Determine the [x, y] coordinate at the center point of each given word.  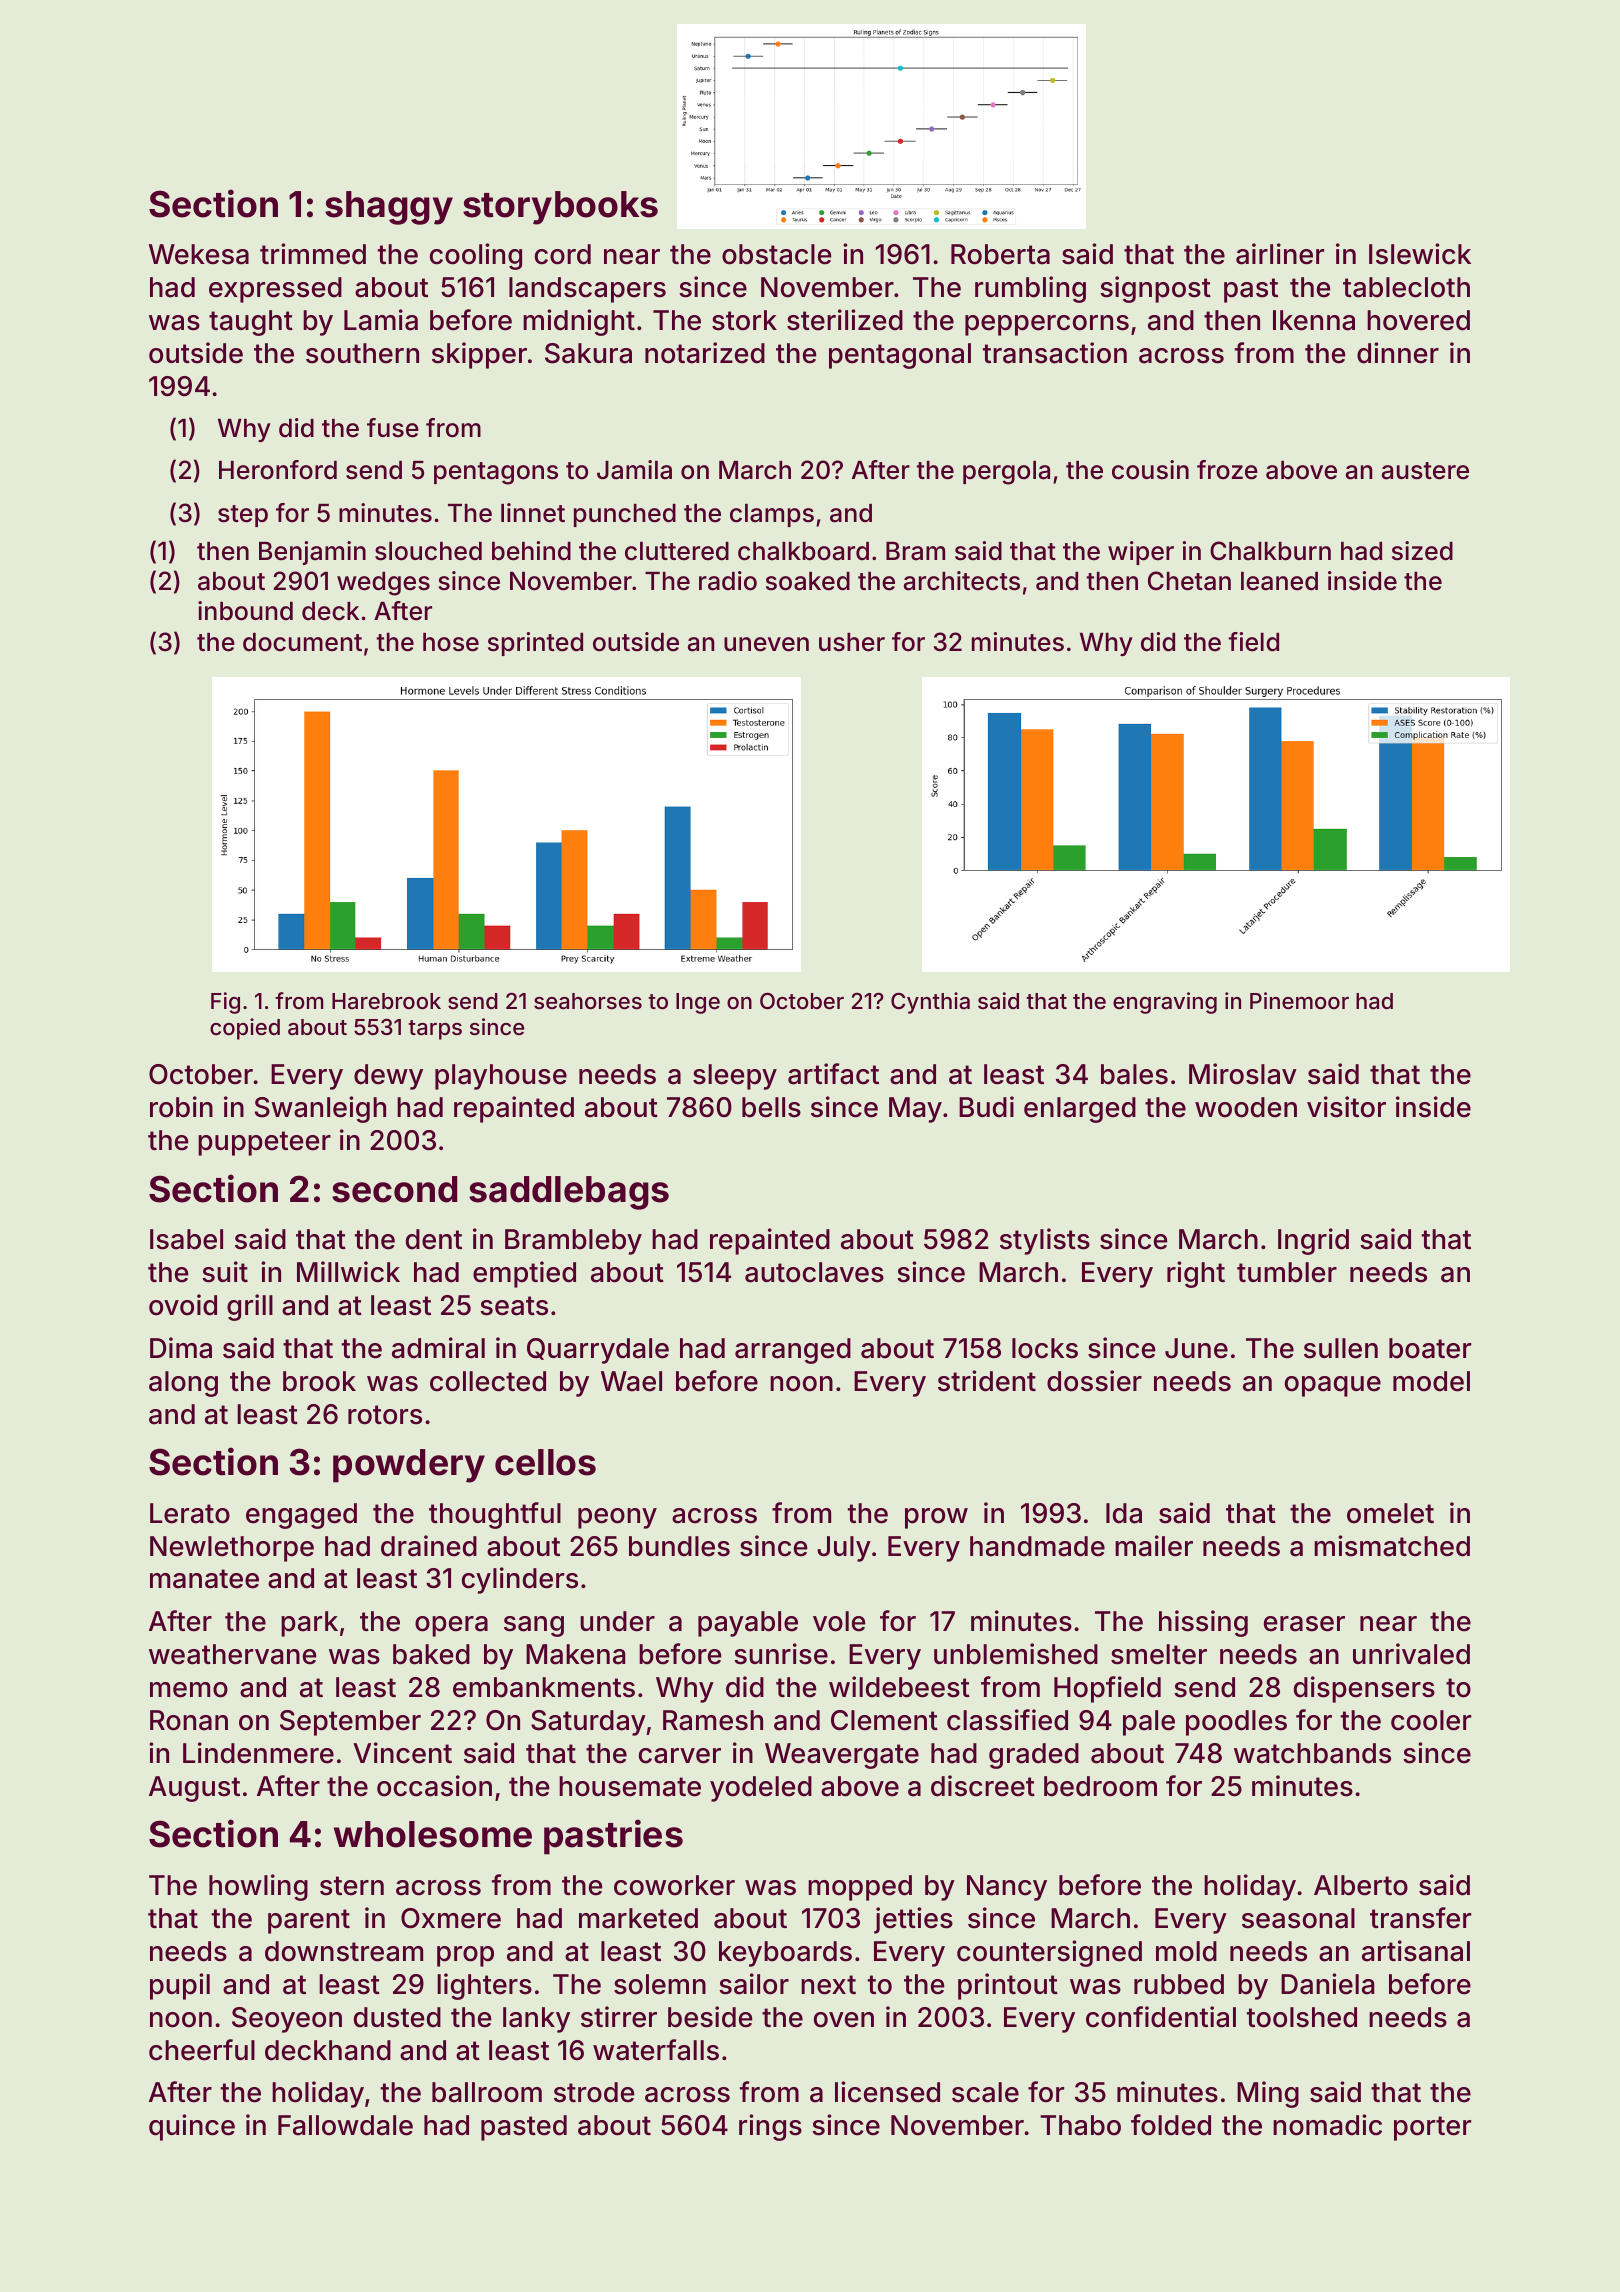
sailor [754, 1984]
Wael [631, 1381]
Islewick [1420, 254]
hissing [1203, 1623]
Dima [181, 1348]
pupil [180, 1986]
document [302, 642]
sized [1422, 551]
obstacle [776, 254]
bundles [679, 1546]
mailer [1154, 1546]
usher [852, 642]
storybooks [560, 208]
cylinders [520, 1580]
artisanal [1416, 1951]
